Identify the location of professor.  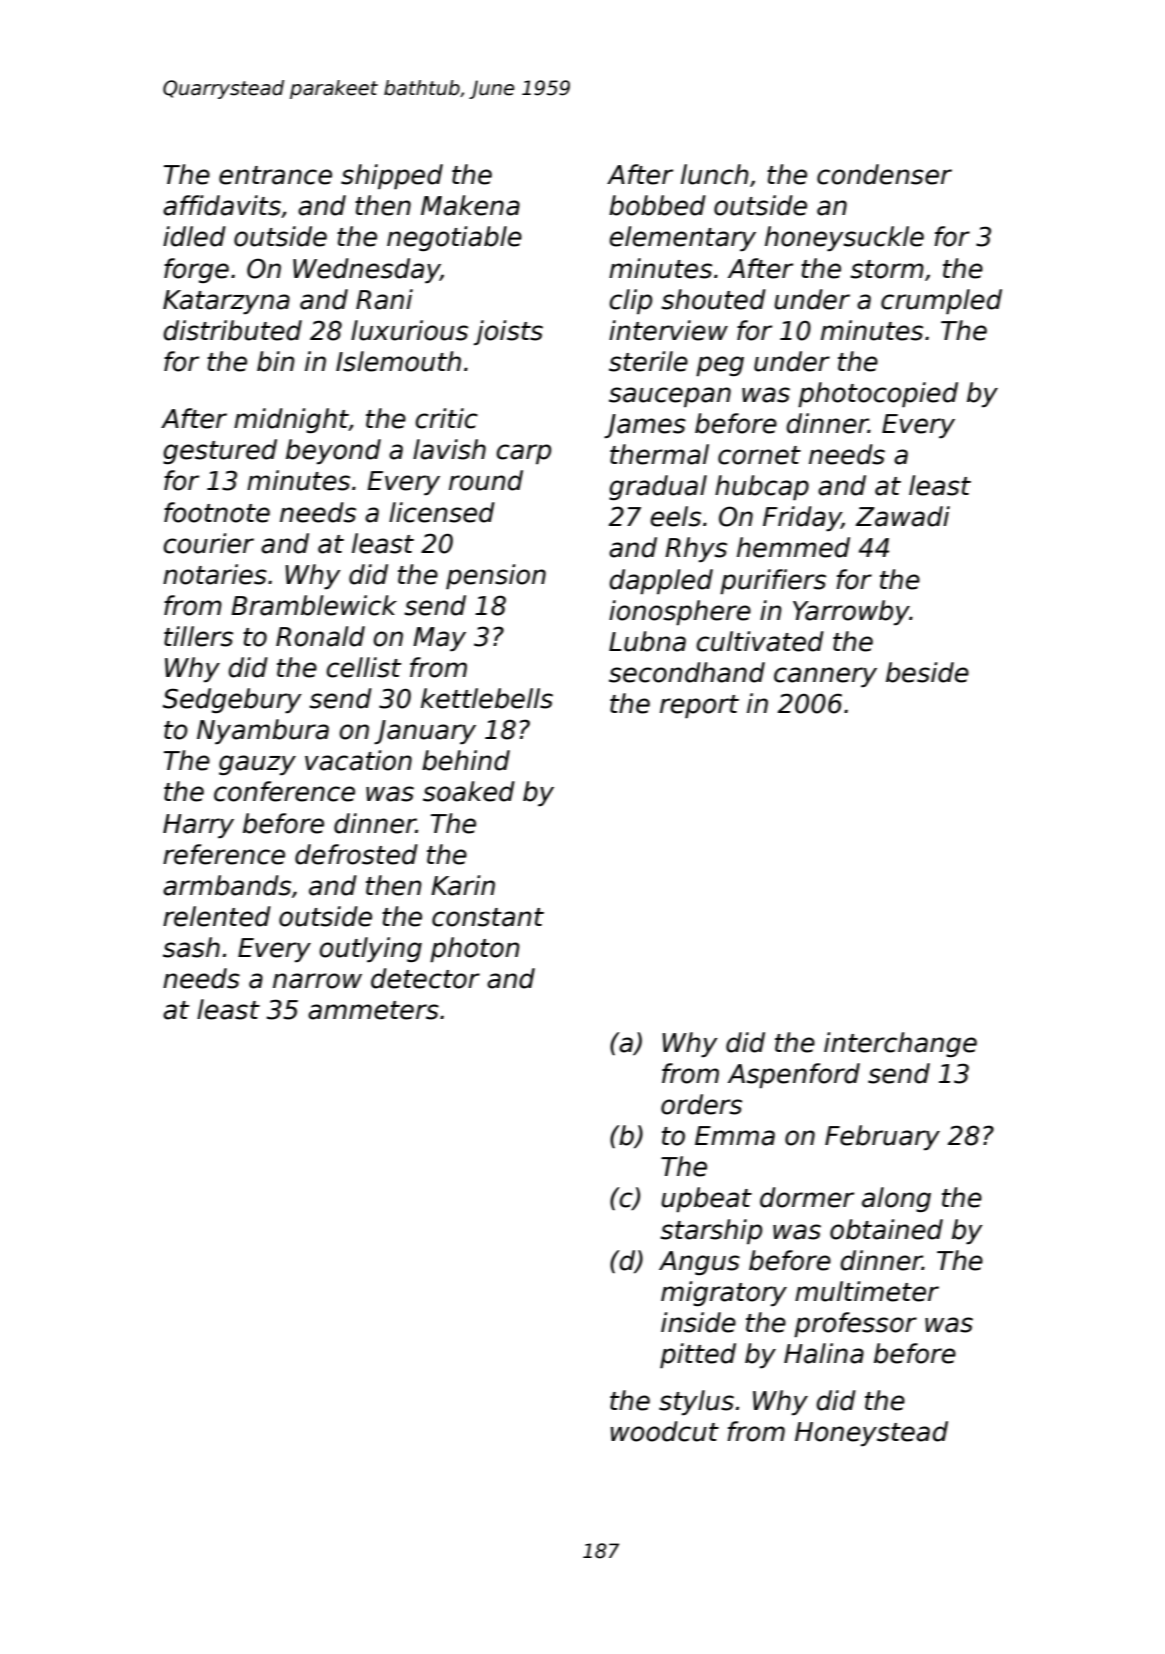
(855, 1324).
